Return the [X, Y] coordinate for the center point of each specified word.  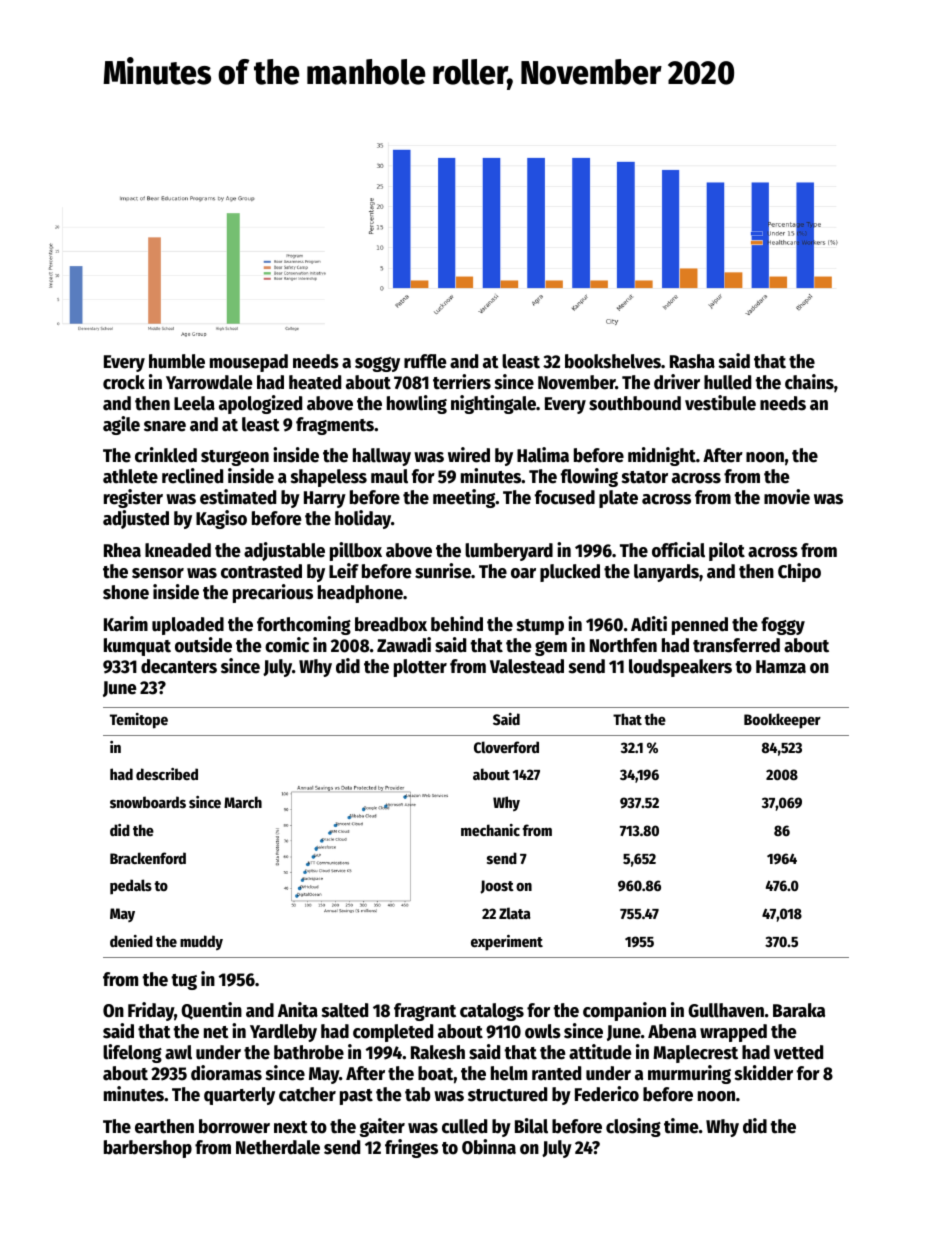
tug [184, 982]
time [681, 1126]
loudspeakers [680, 668]
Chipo [799, 572]
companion [624, 1011]
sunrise [443, 571]
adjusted [136, 519]
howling [417, 404]
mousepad [249, 363]
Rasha [692, 361]
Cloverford [506, 747]
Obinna [489, 1147]
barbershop [148, 1149]
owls [543, 1031]
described [167, 774]
